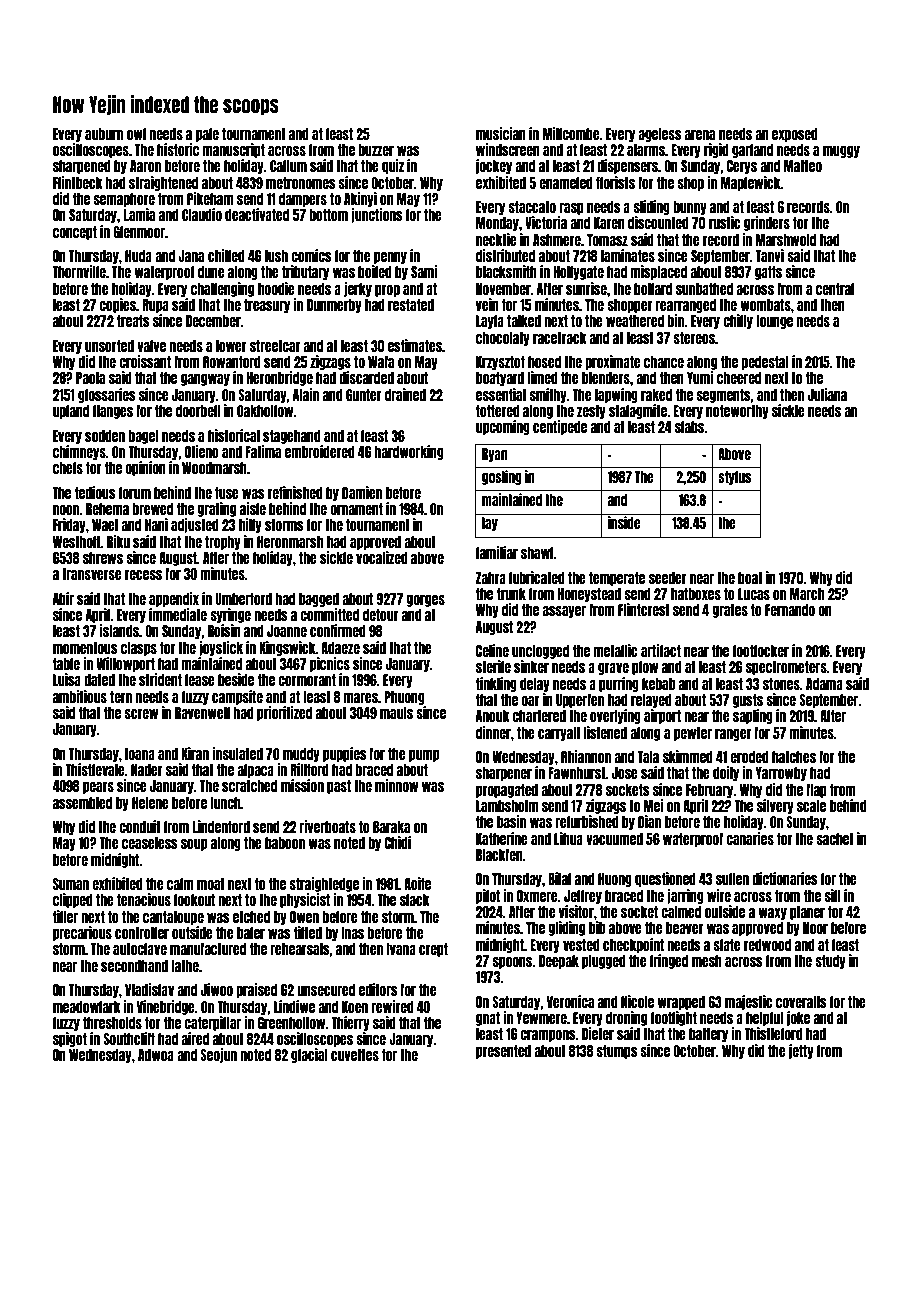 The image size is (924, 1308). What do you see at coordinates (658, 222) in the screenshot?
I see `discounted` at bounding box center [658, 222].
